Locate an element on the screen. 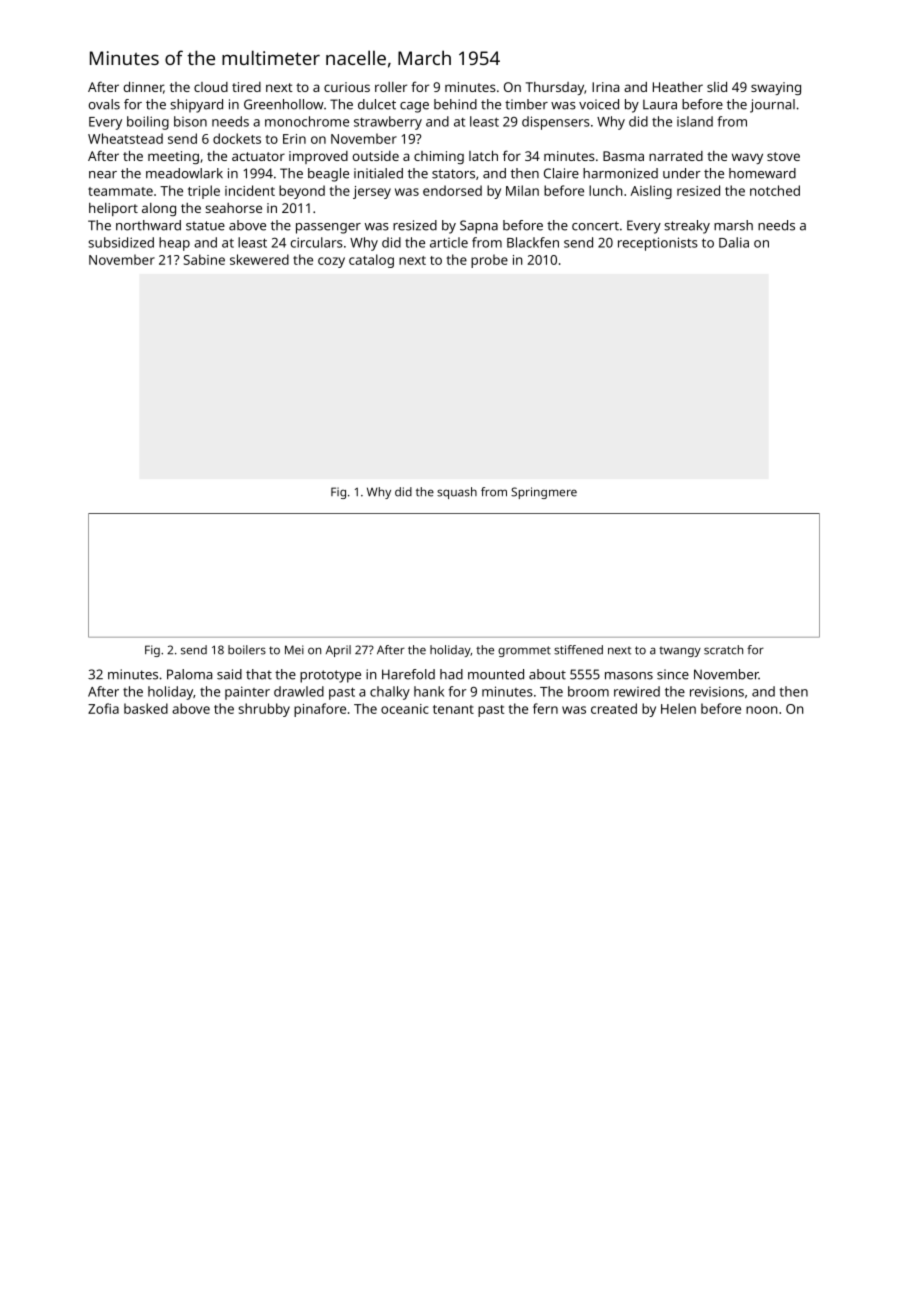  receptionists is located at coordinates (658, 244).
